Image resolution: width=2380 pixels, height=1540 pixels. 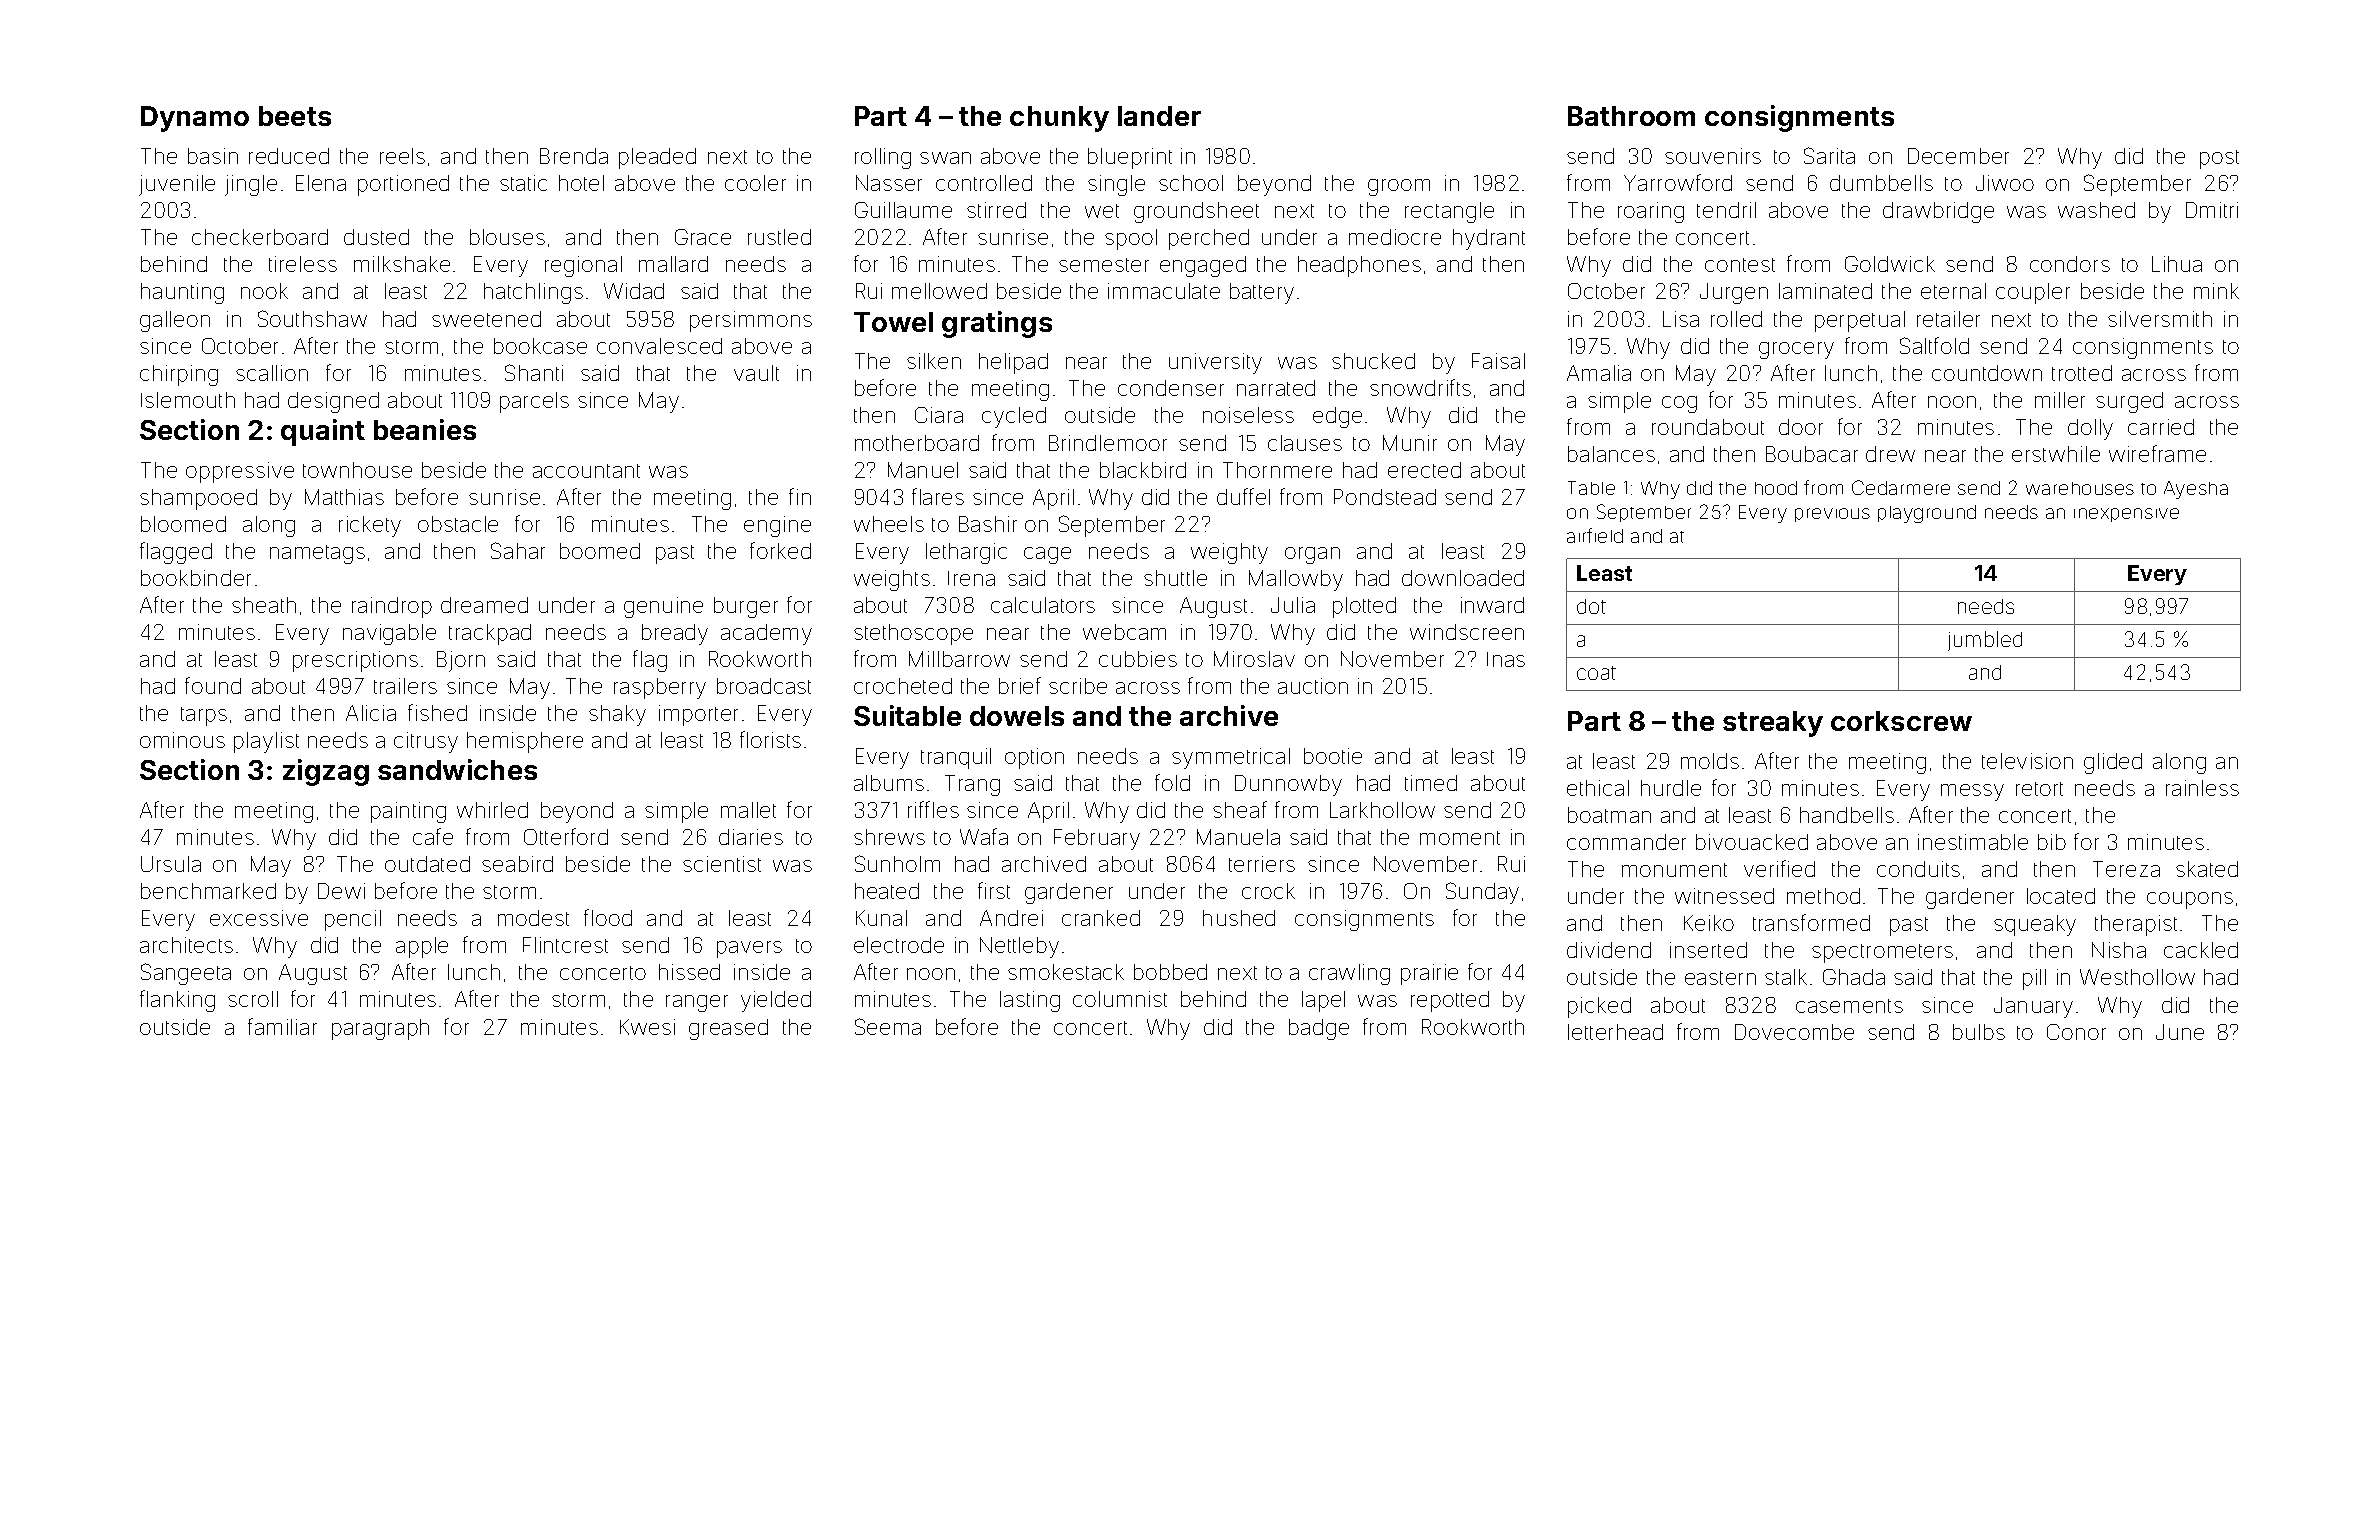 I want to click on picked, so click(x=1599, y=1007).
